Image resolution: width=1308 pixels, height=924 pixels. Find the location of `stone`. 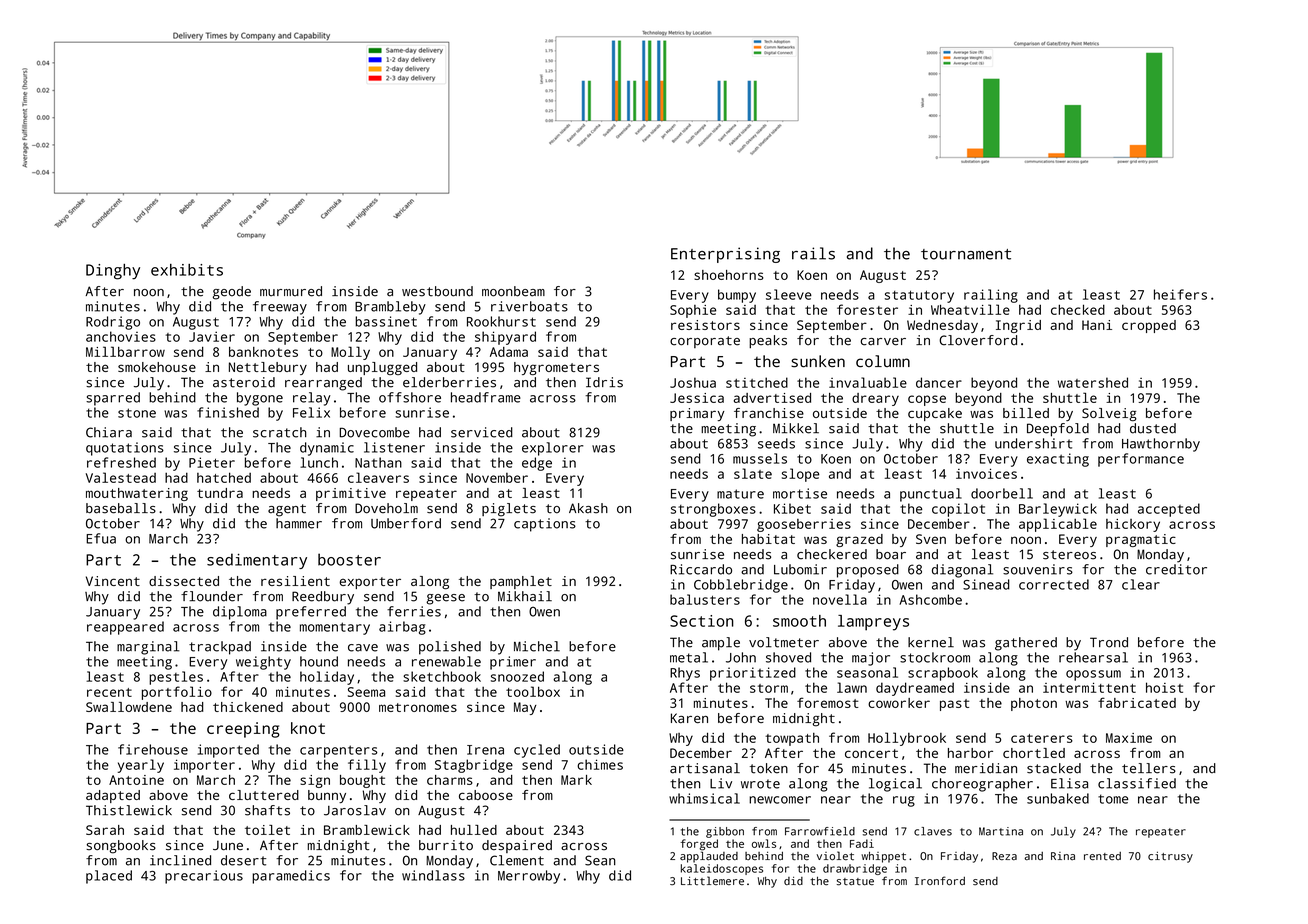

stone is located at coordinates (137, 413).
